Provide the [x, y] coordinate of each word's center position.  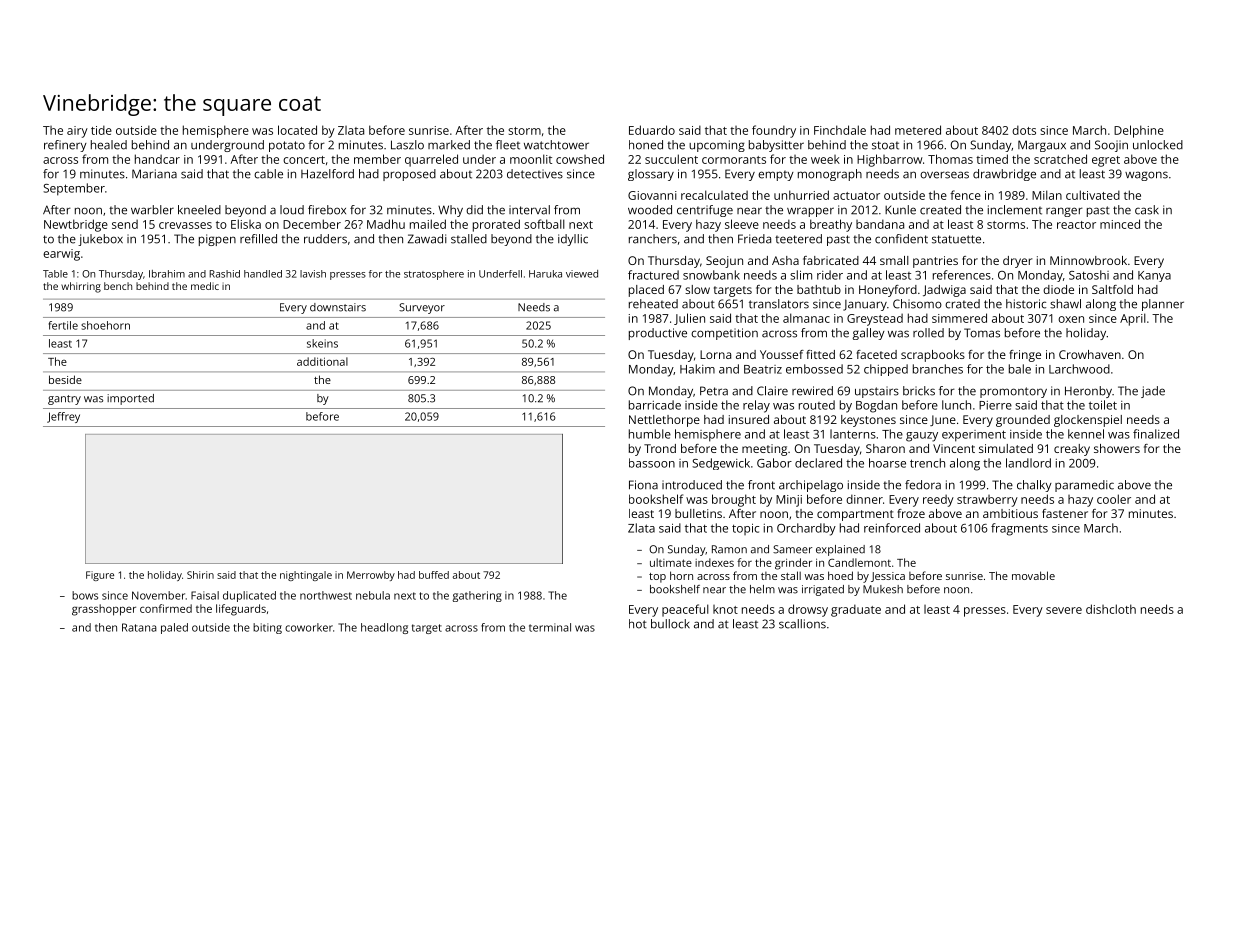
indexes [714, 562]
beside [65, 379]
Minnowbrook [1088, 260]
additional [322, 361]
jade [1153, 392]
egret [1106, 161]
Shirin [200, 575]
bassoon [652, 463]
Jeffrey [63, 417]
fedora [923, 485]
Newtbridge [76, 225]
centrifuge [705, 211]
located [297, 130]
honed [646, 145]
